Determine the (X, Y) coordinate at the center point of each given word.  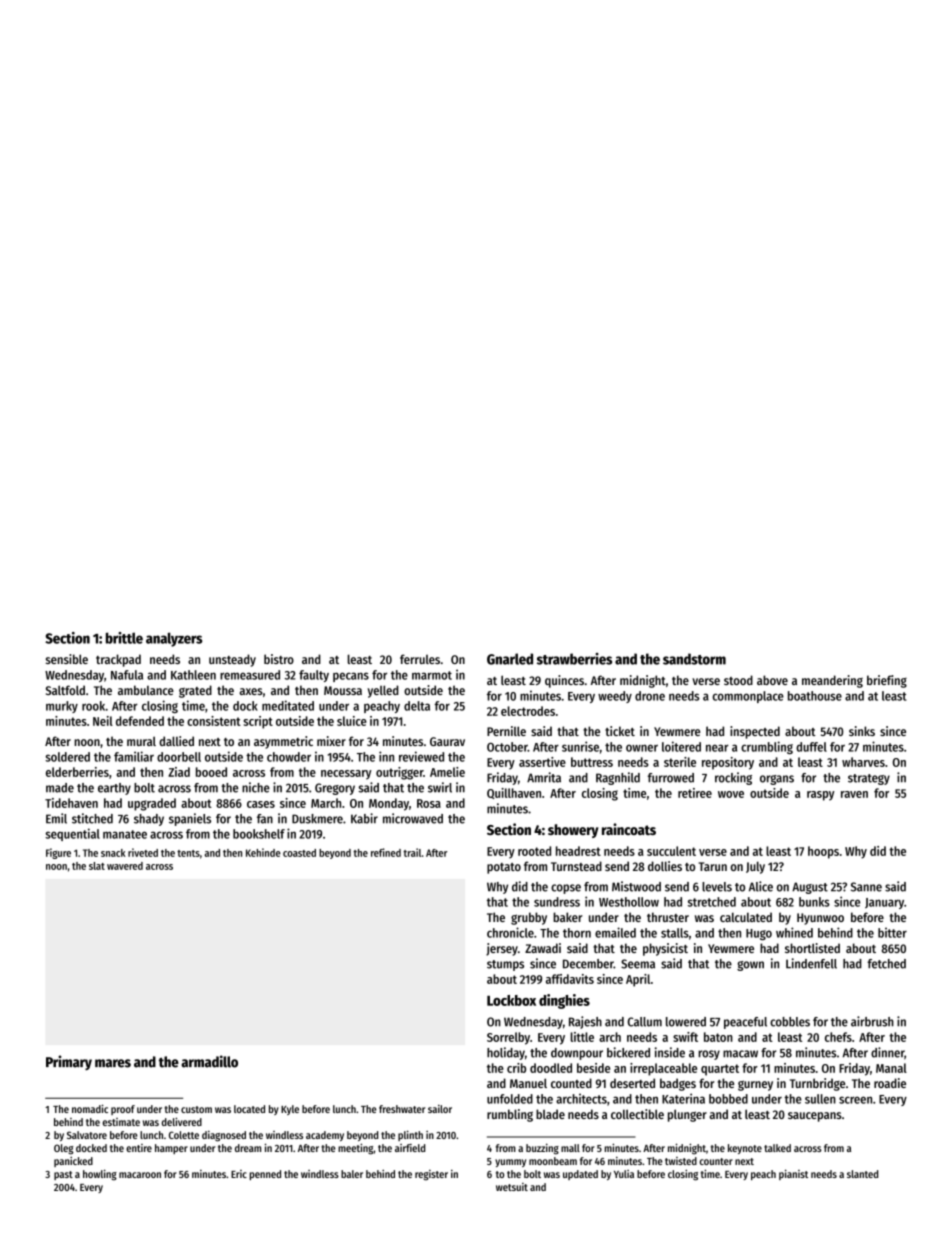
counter (716, 1161)
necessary (346, 775)
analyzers (174, 639)
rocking (733, 778)
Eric (239, 1174)
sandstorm (694, 659)
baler (352, 1174)
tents (188, 853)
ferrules (420, 659)
